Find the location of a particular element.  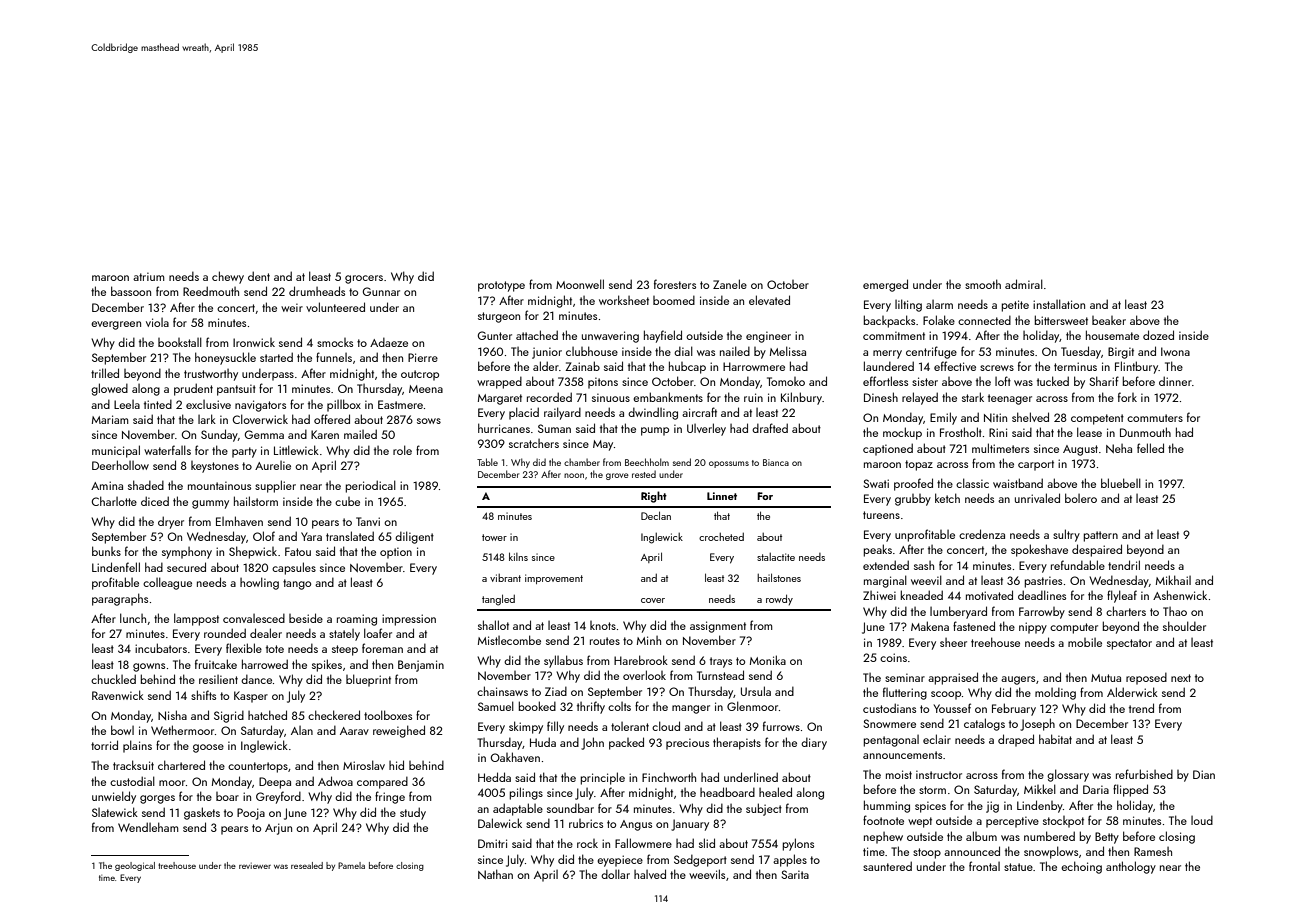

halved is located at coordinates (650, 874).
